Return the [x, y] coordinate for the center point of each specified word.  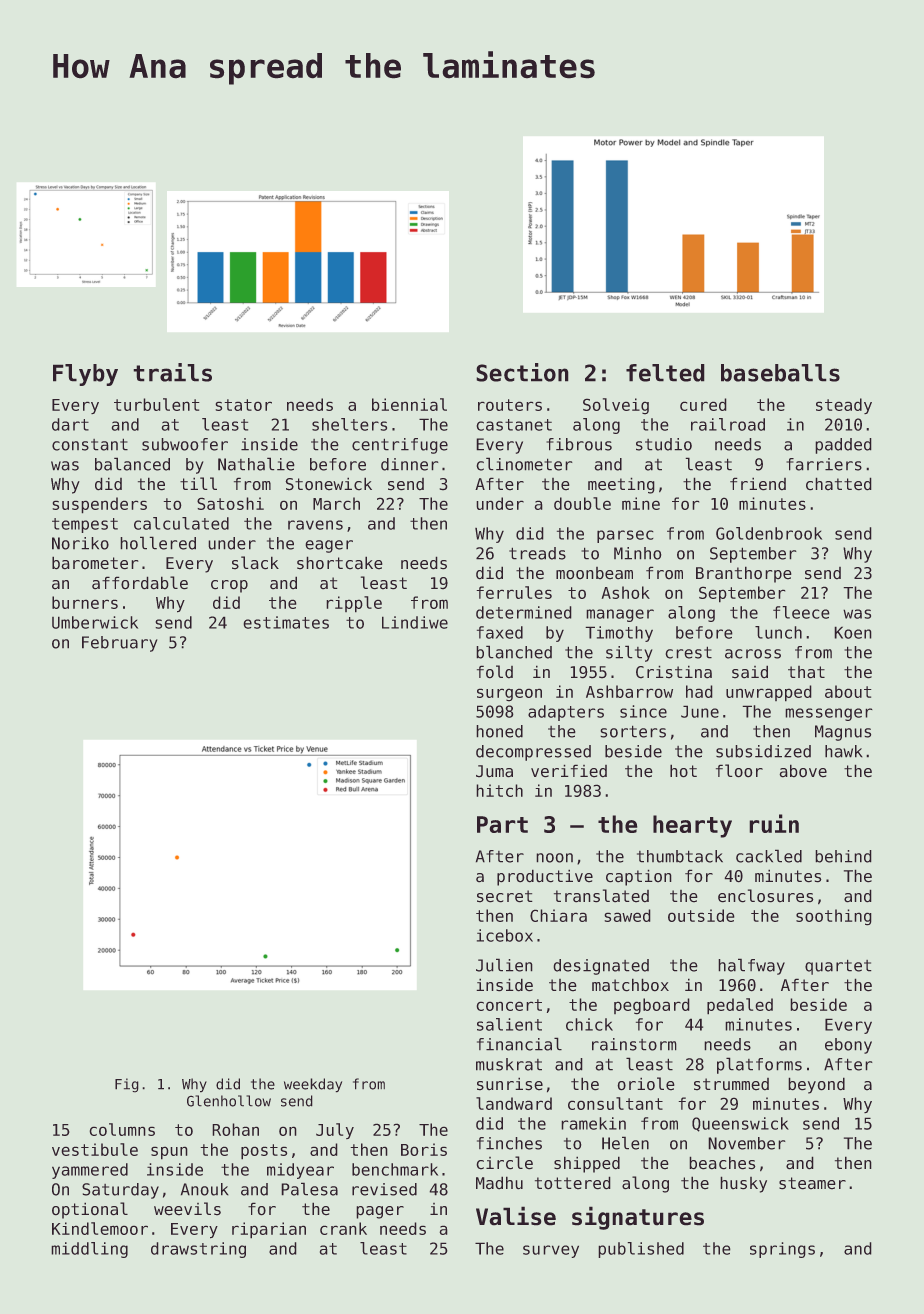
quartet [838, 967]
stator [243, 405]
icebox [505, 935]
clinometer [524, 464]
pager [380, 1212]
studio [664, 444]
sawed [627, 915]
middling [89, 1250]
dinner [410, 464]
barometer [95, 563]
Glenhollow [229, 1101]
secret [505, 896]
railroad [728, 424]
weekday [313, 1085]
